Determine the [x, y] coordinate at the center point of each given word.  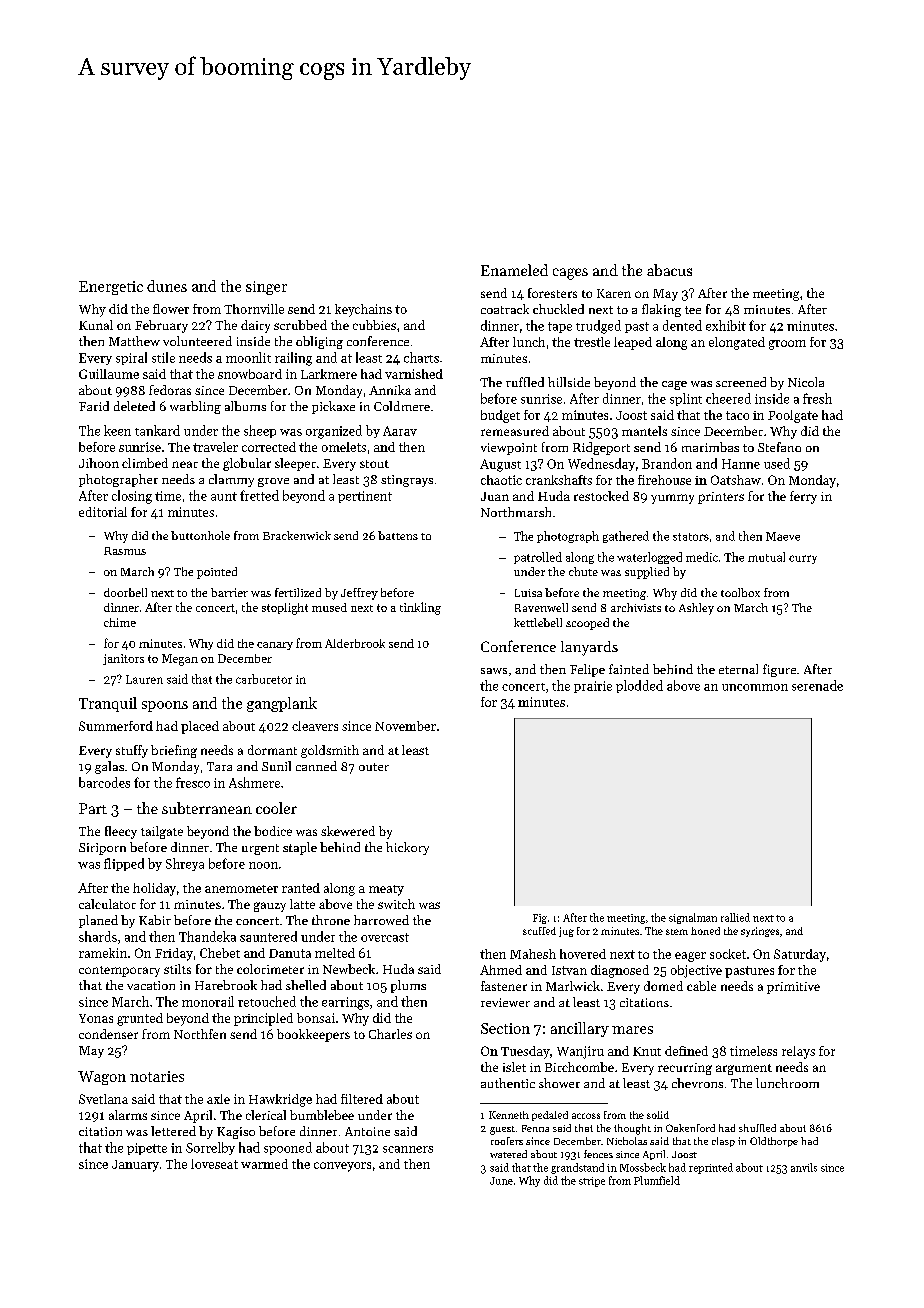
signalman [693, 918]
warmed [264, 1164]
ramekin [103, 953]
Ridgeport [601, 448]
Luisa [528, 593]
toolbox [740, 592]
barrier [229, 592]
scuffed [539, 931]
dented [682, 325]
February [161, 326]
